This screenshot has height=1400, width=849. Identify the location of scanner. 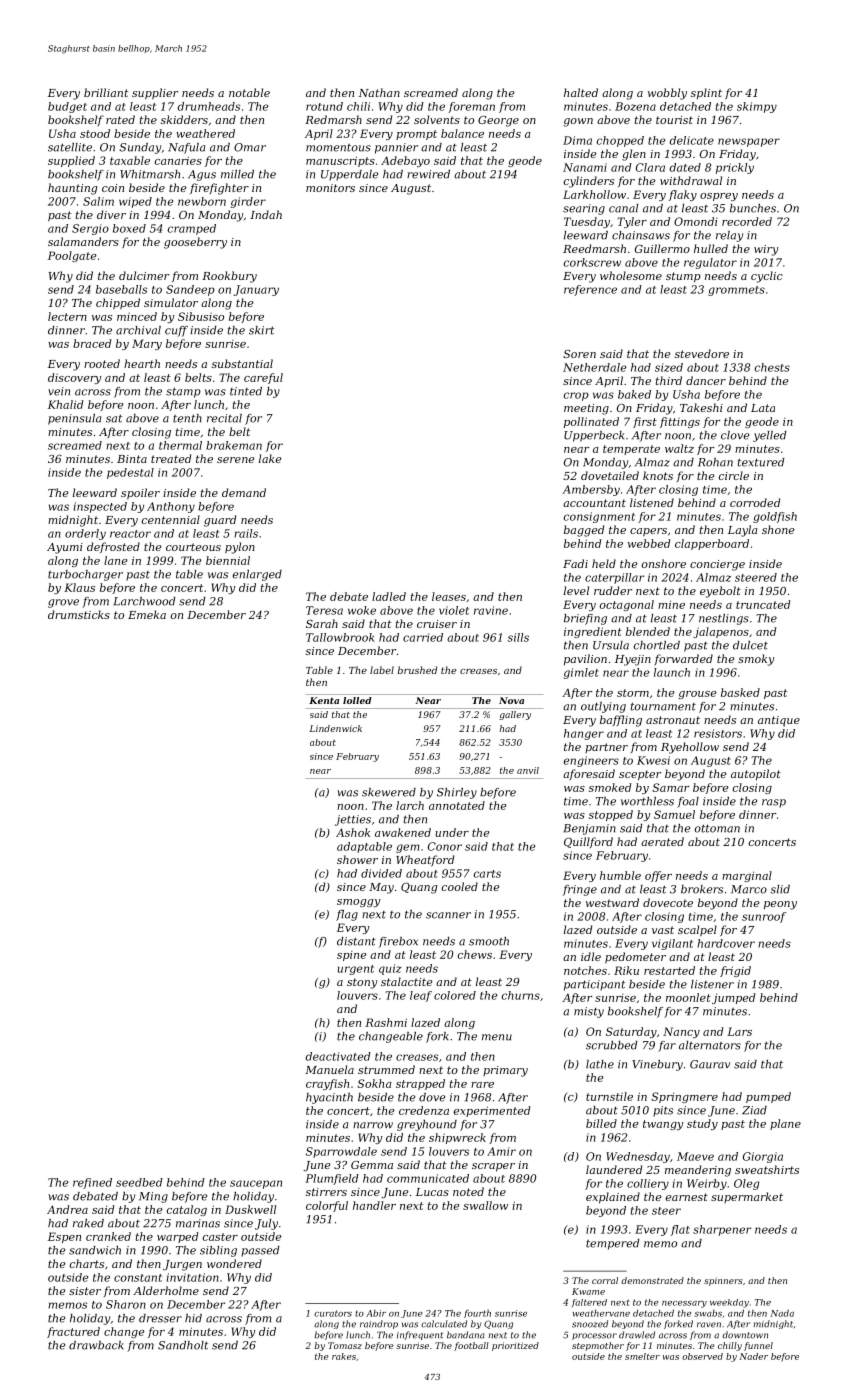
(448, 915).
